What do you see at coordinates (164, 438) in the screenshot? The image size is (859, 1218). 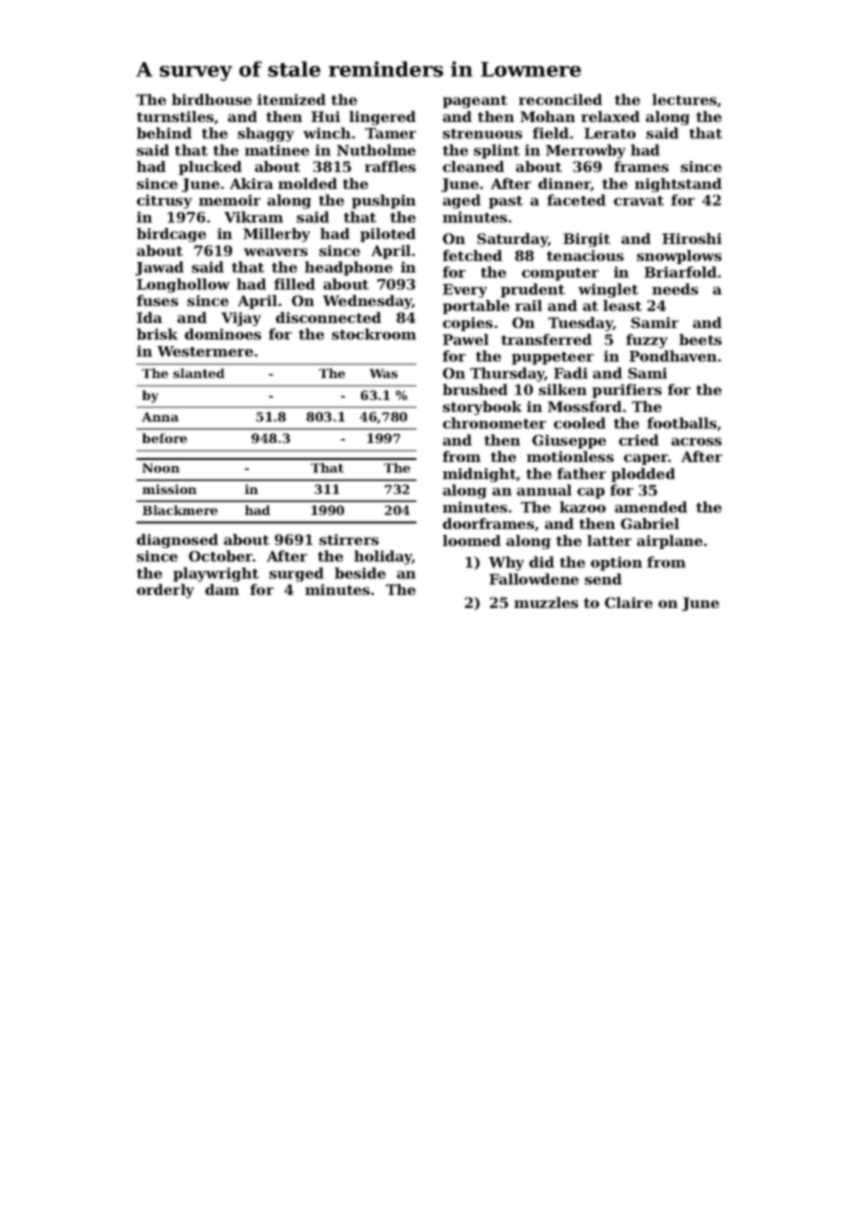 I see `before` at bounding box center [164, 438].
